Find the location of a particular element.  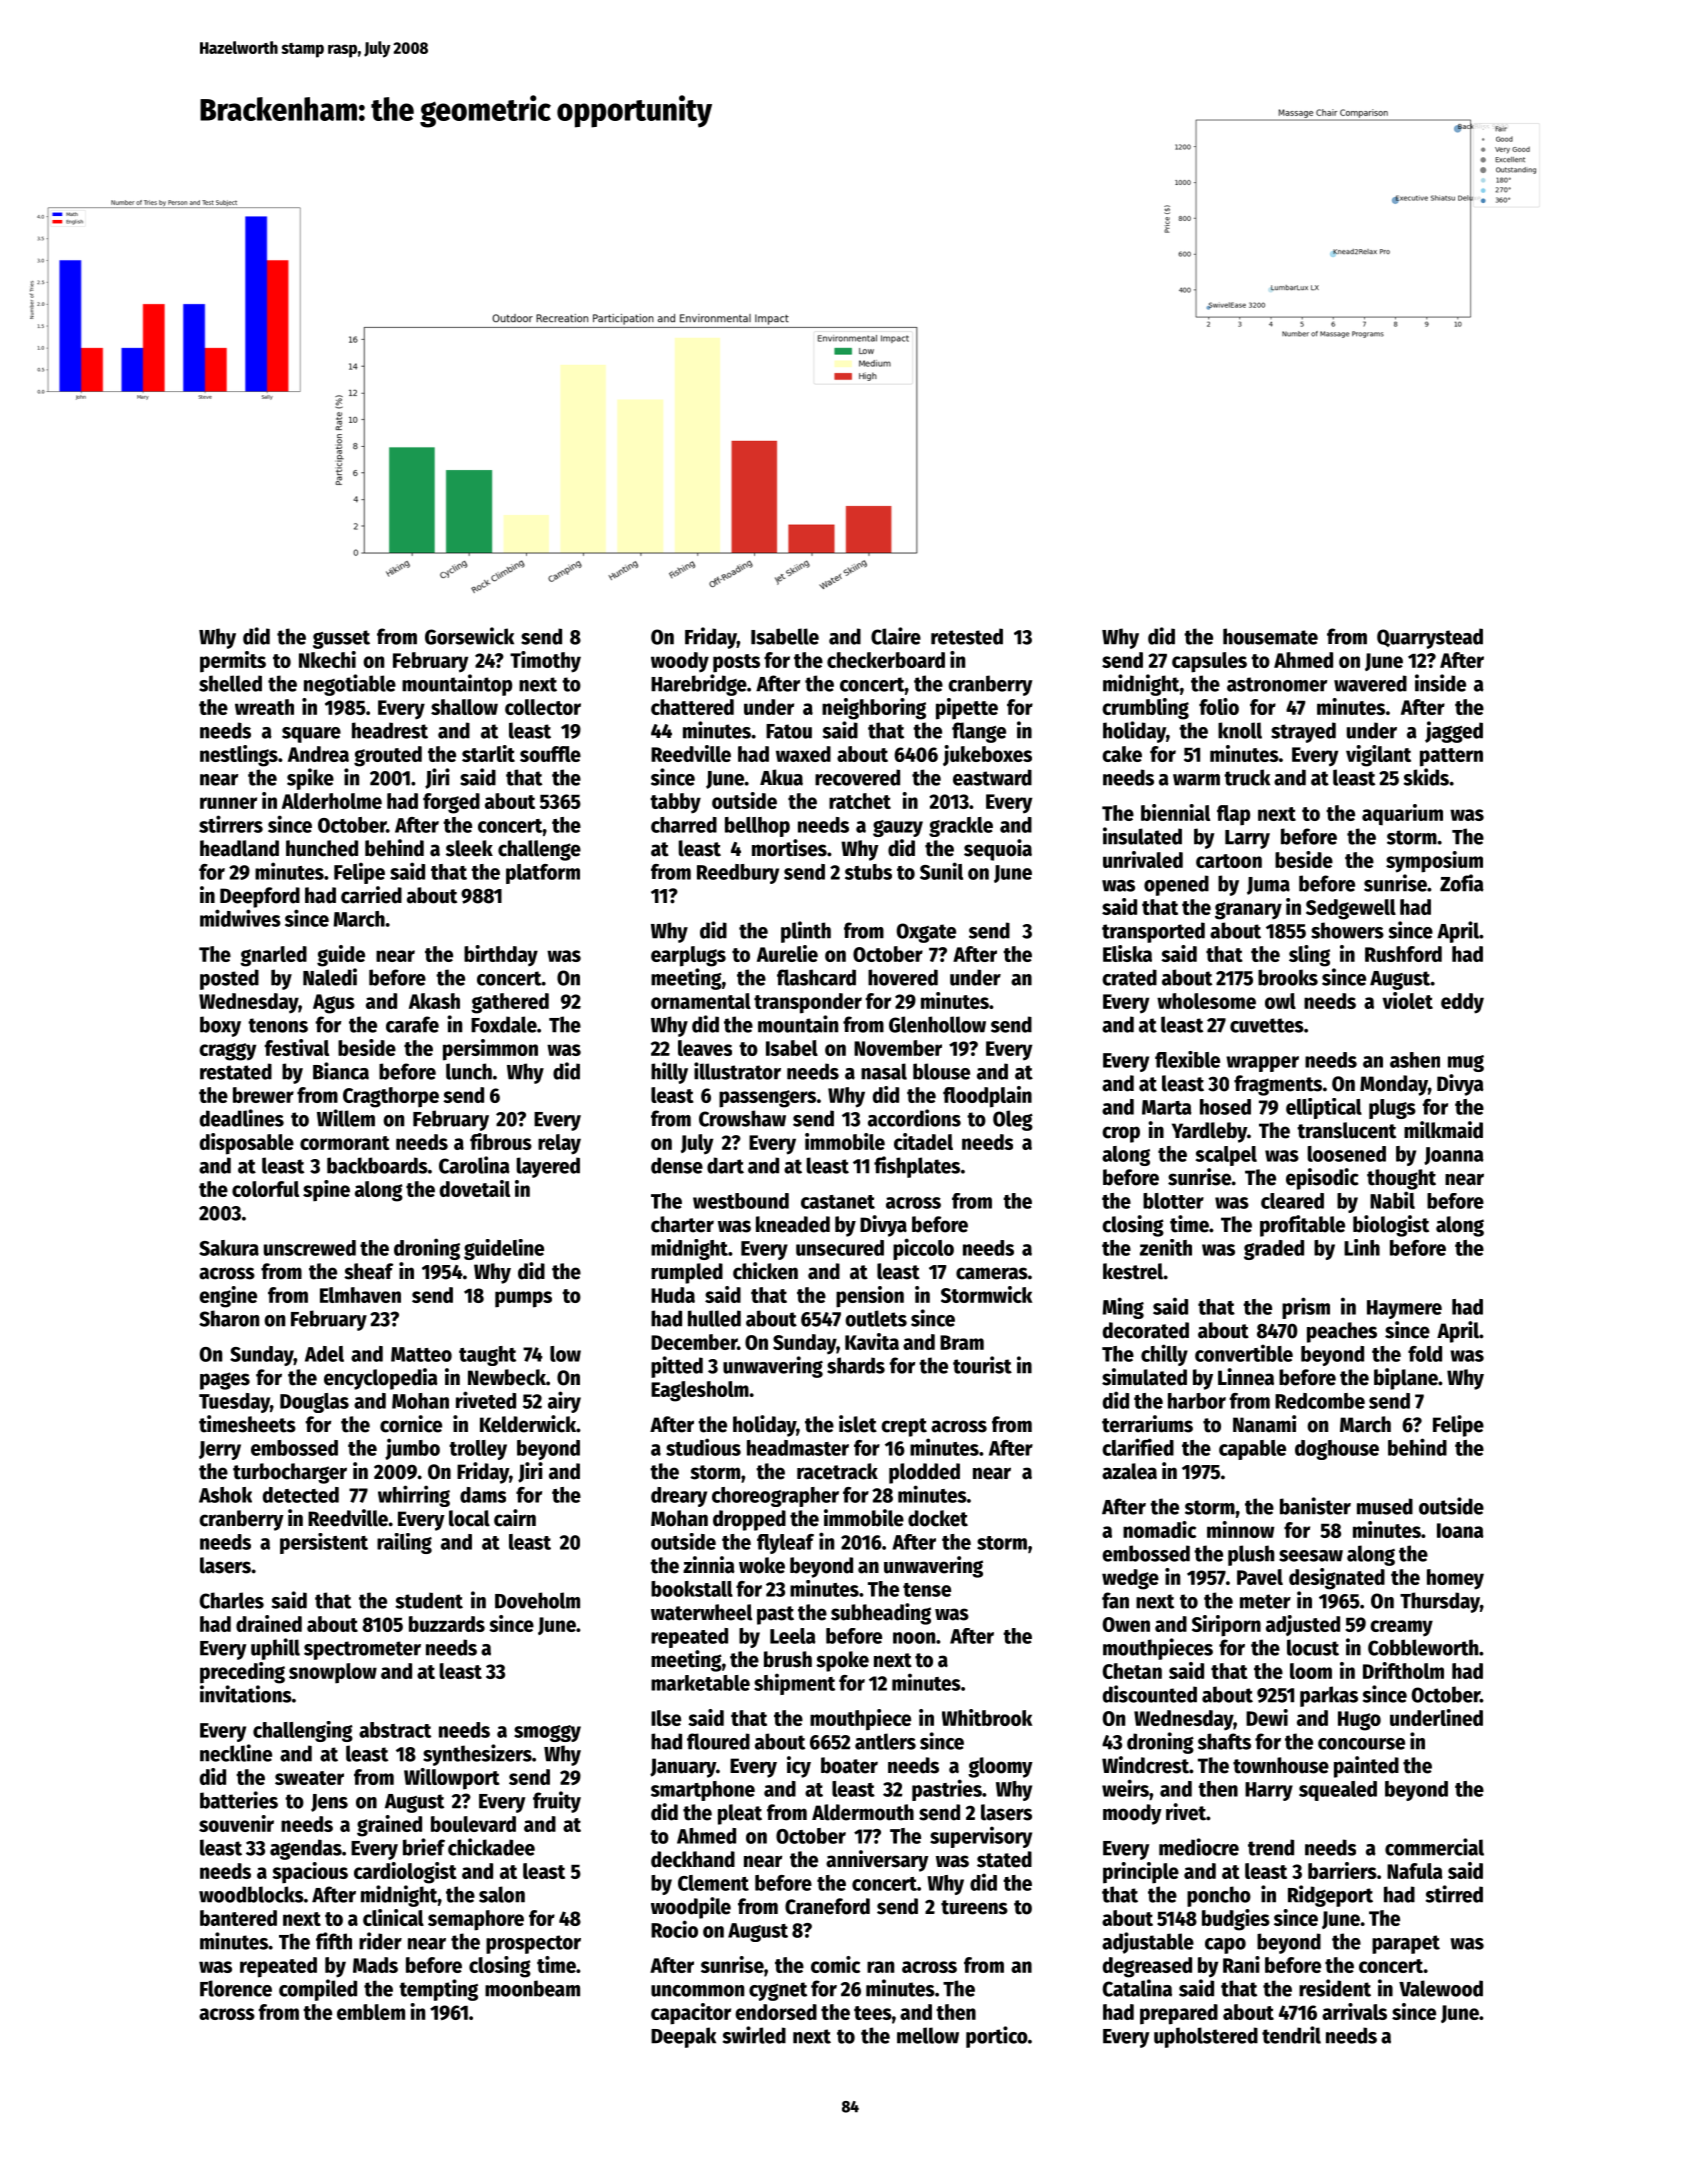

Haymere is located at coordinates (1404, 1309).
